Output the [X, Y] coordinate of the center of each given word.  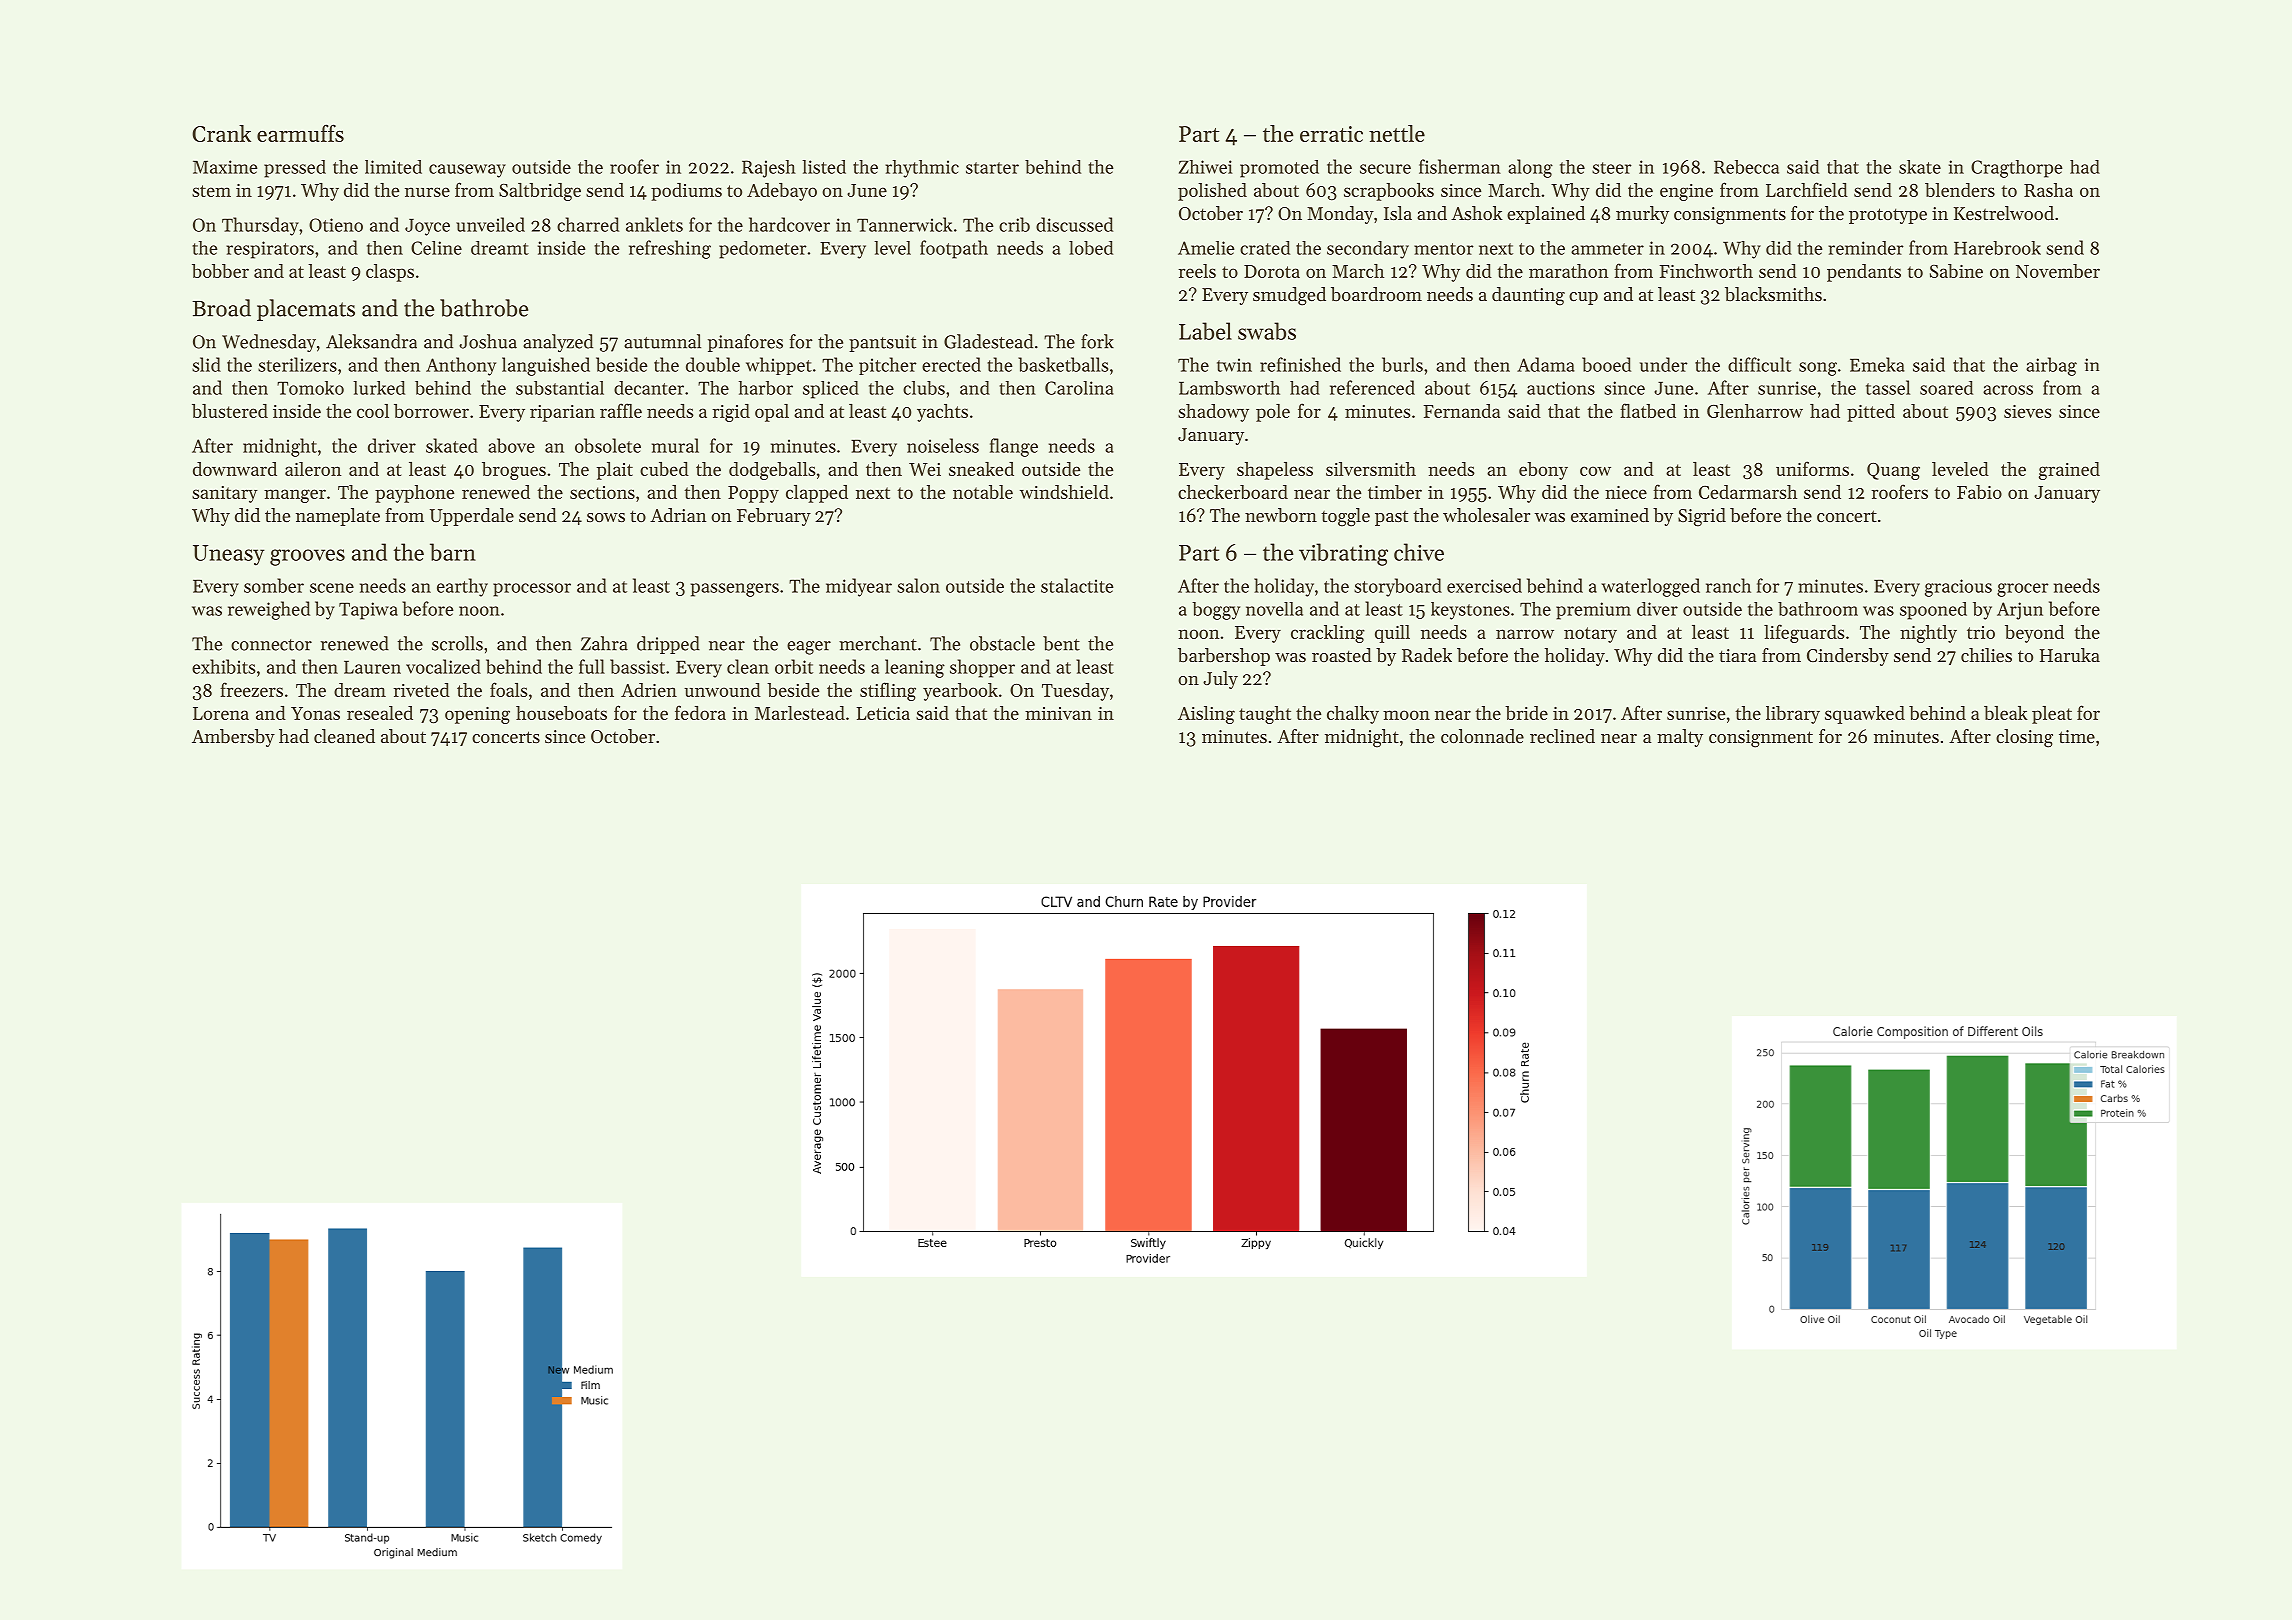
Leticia [883, 713]
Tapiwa [368, 611]
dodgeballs [772, 471]
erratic [1331, 134]
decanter [649, 388]
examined [1610, 515]
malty [1680, 738]
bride [1526, 713]
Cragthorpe [2016, 169]
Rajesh [769, 169]
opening [477, 715]
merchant [878, 643]
